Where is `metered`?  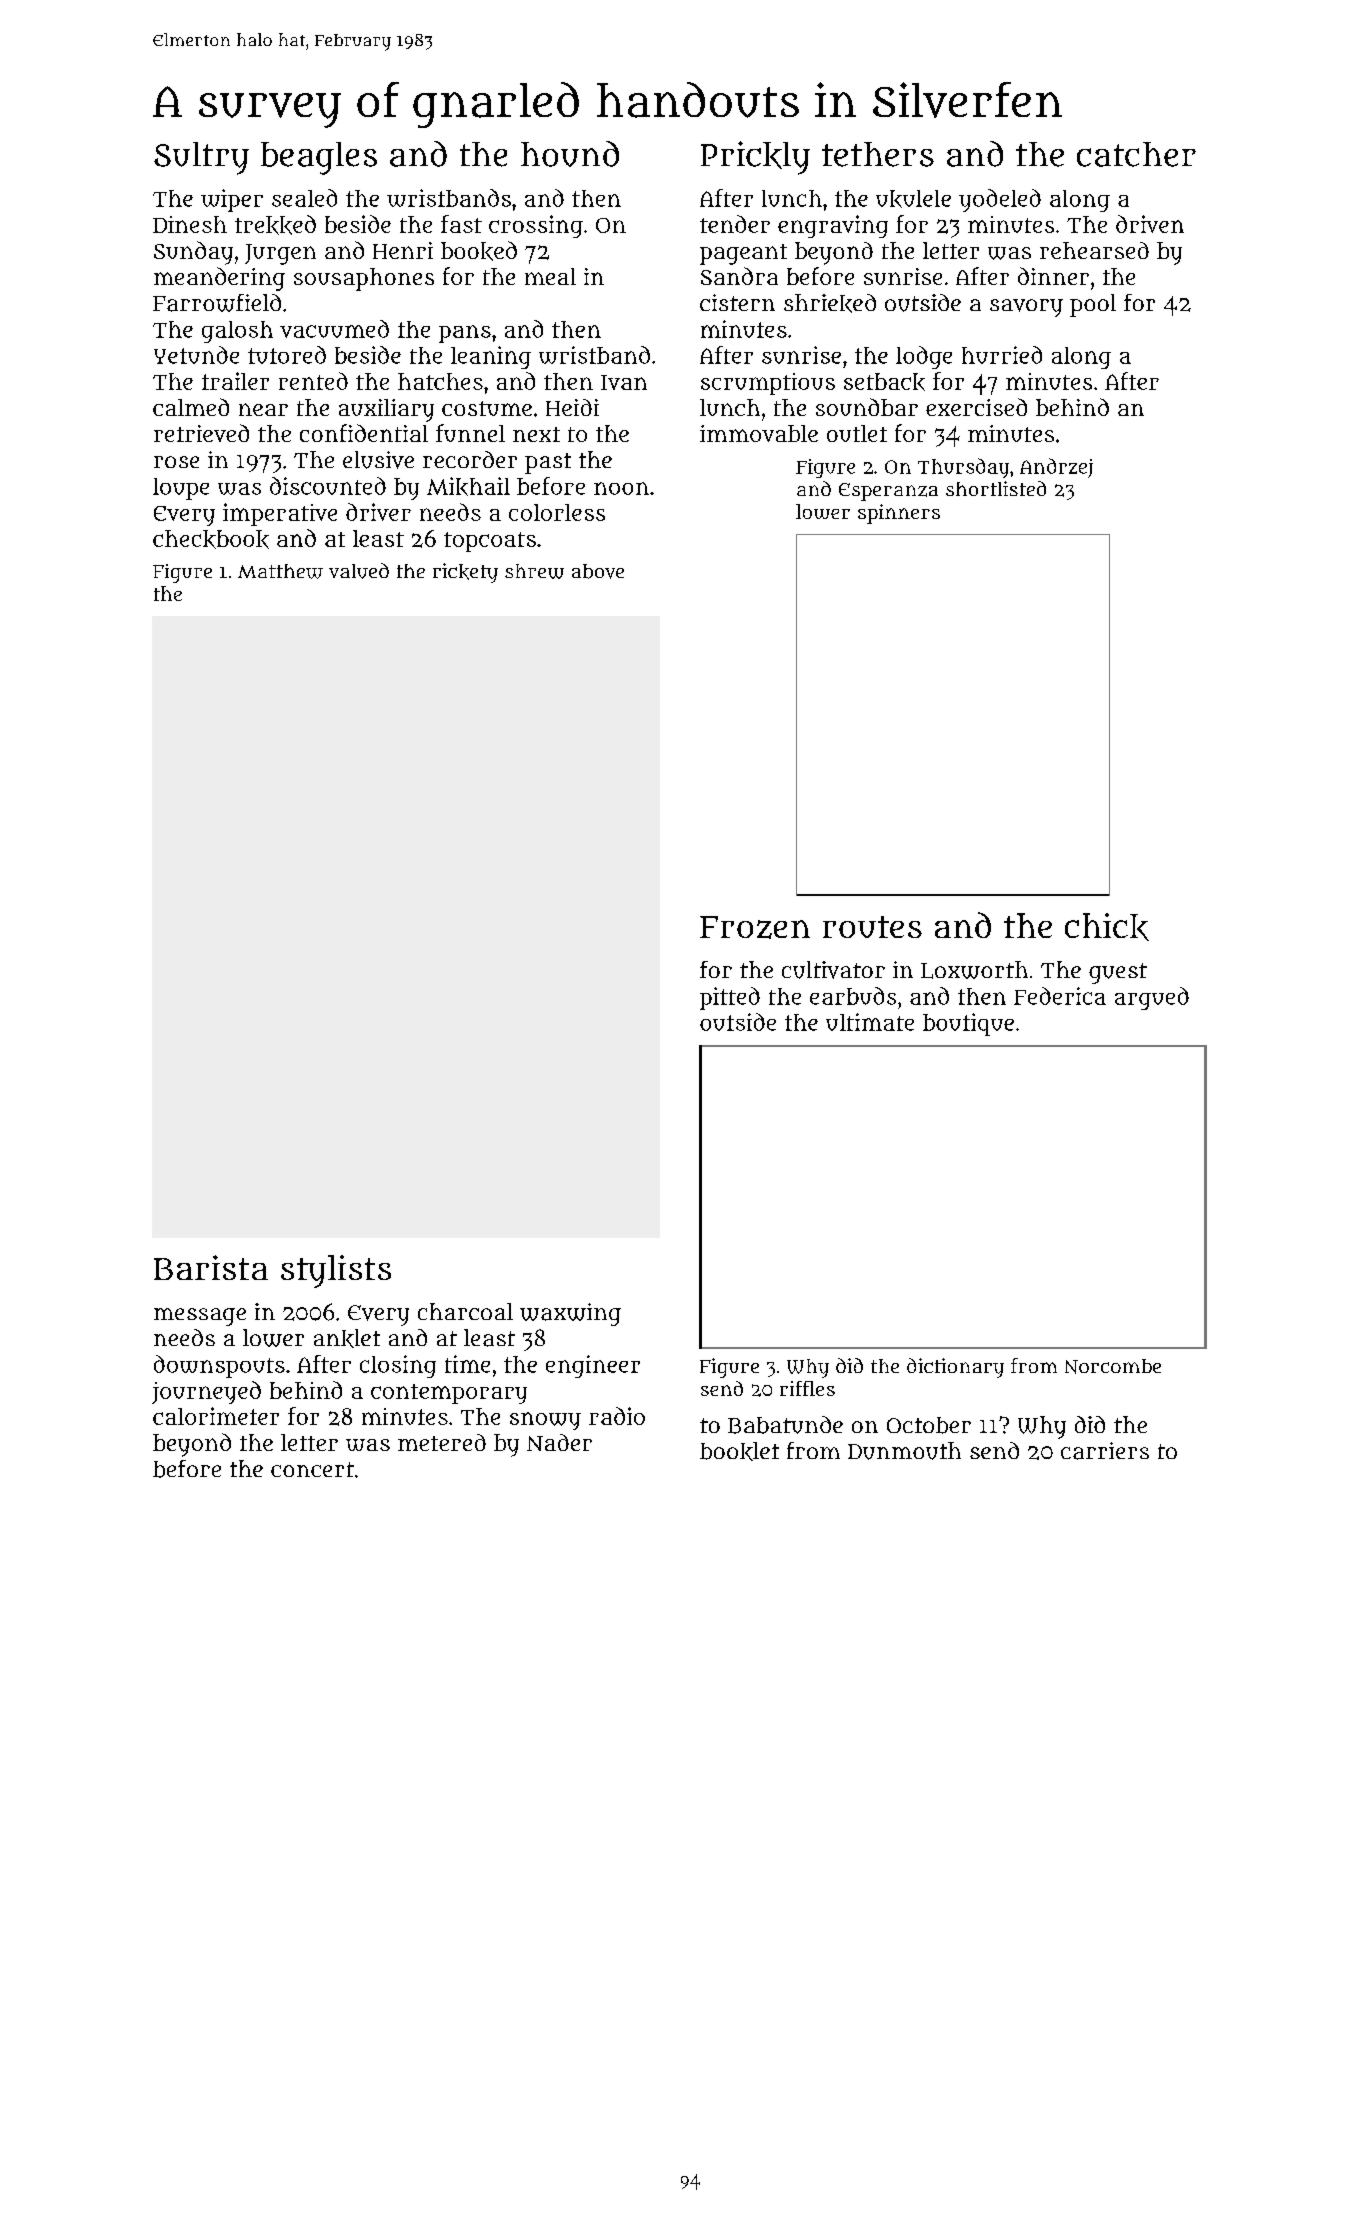
metered is located at coordinates (442, 1442).
